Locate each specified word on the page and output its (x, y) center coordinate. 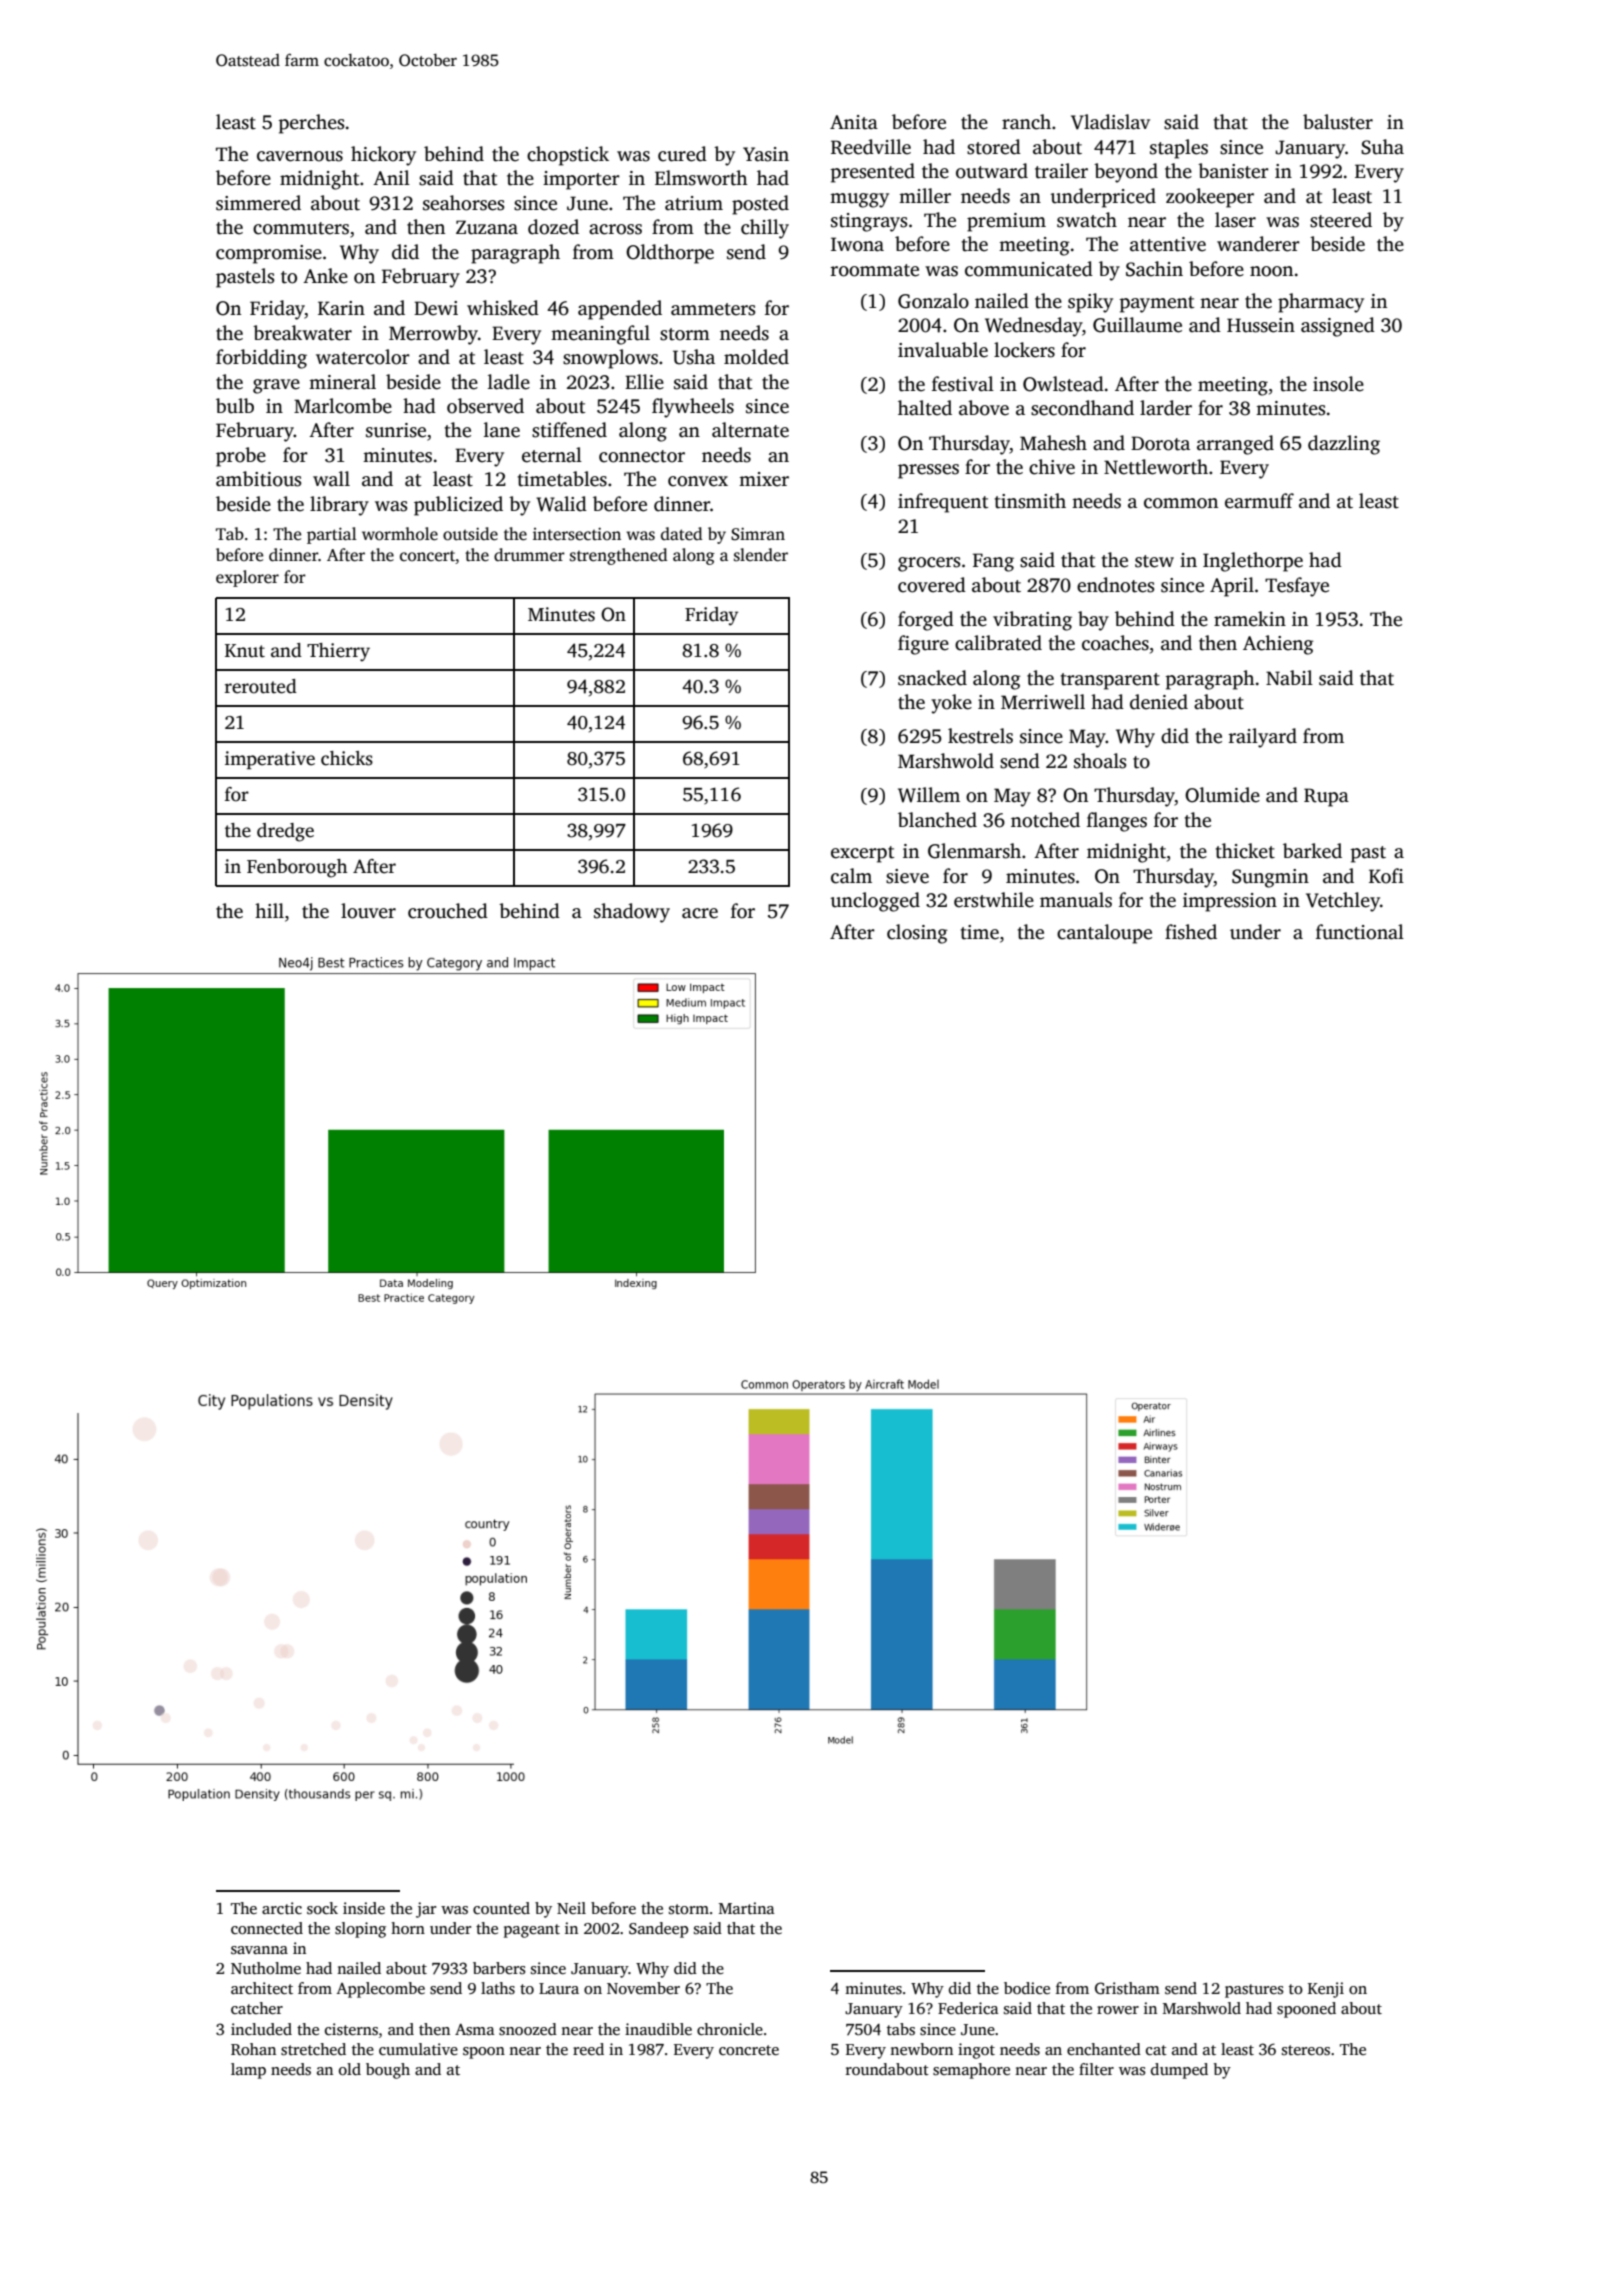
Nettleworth (1156, 467)
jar (426, 1910)
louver (368, 911)
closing (917, 934)
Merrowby (433, 335)
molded (756, 357)
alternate (750, 430)
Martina (747, 1908)
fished (1191, 932)
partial (332, 535)
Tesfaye (1297, 587)
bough (388, 2071)
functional (1360, 932)
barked (1312, 851)
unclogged (875, 902)
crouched (448, 911)
